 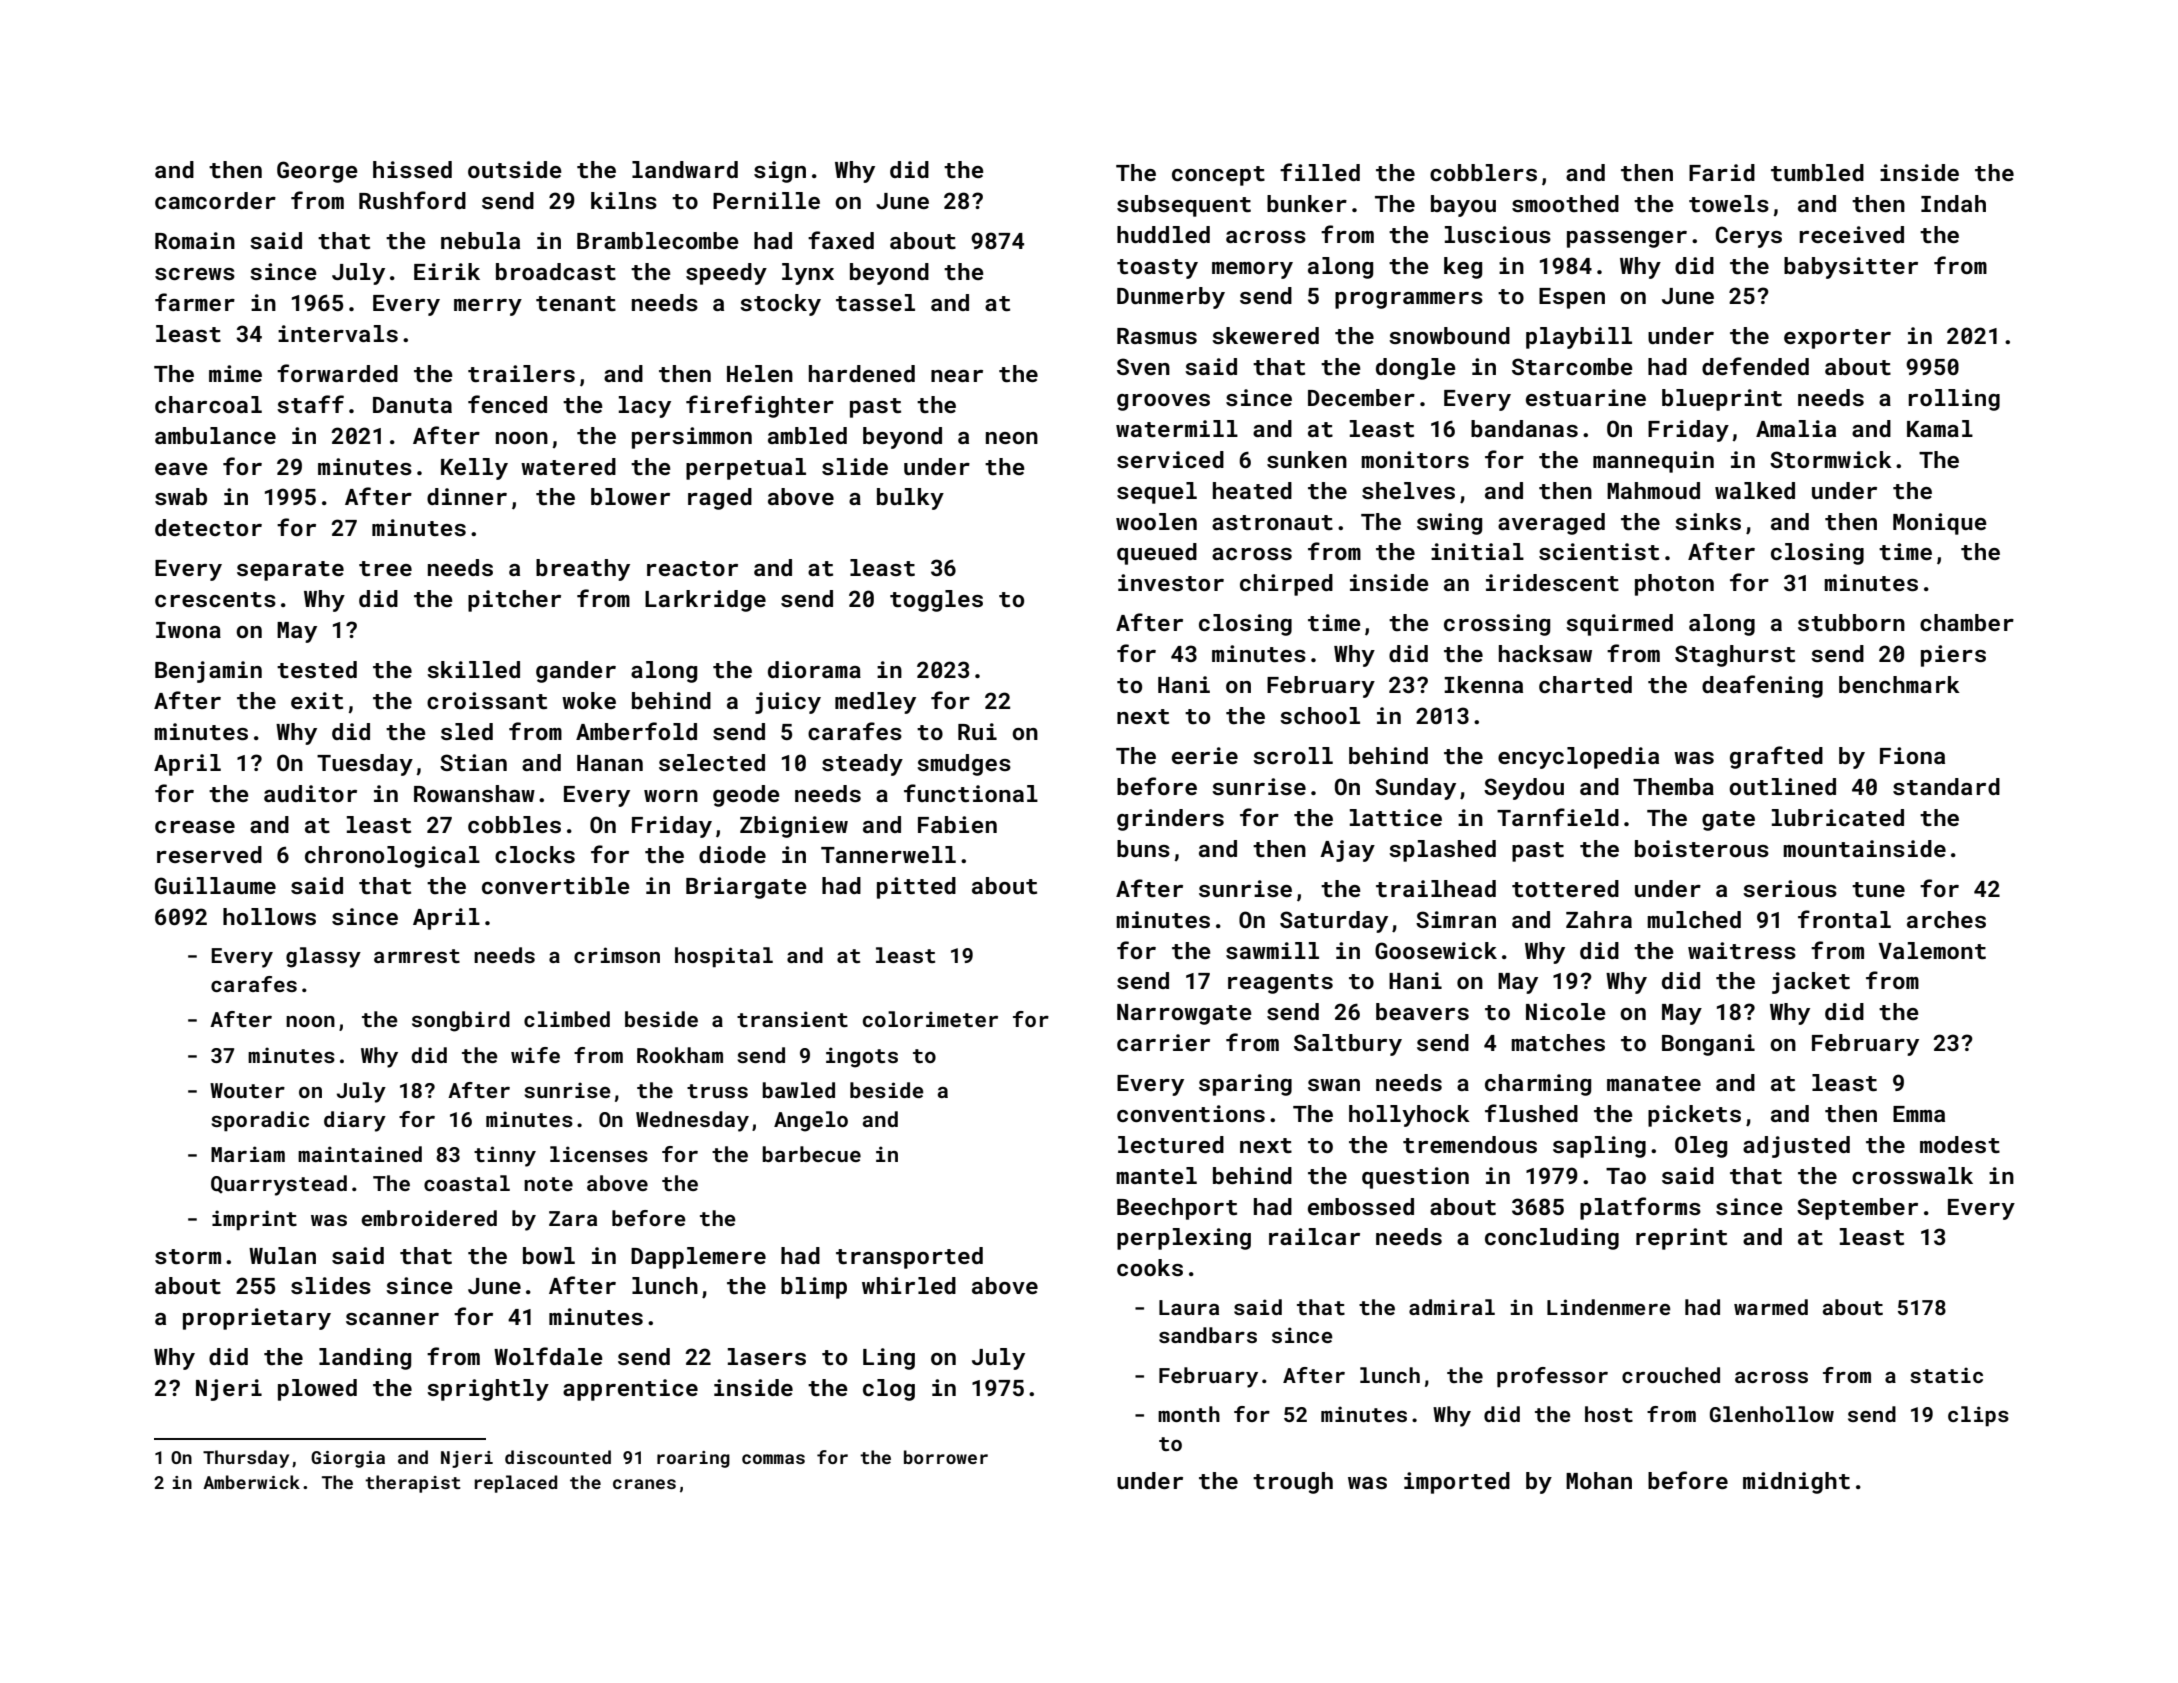 I want to click on dinner, so click(x=467, y=496).
